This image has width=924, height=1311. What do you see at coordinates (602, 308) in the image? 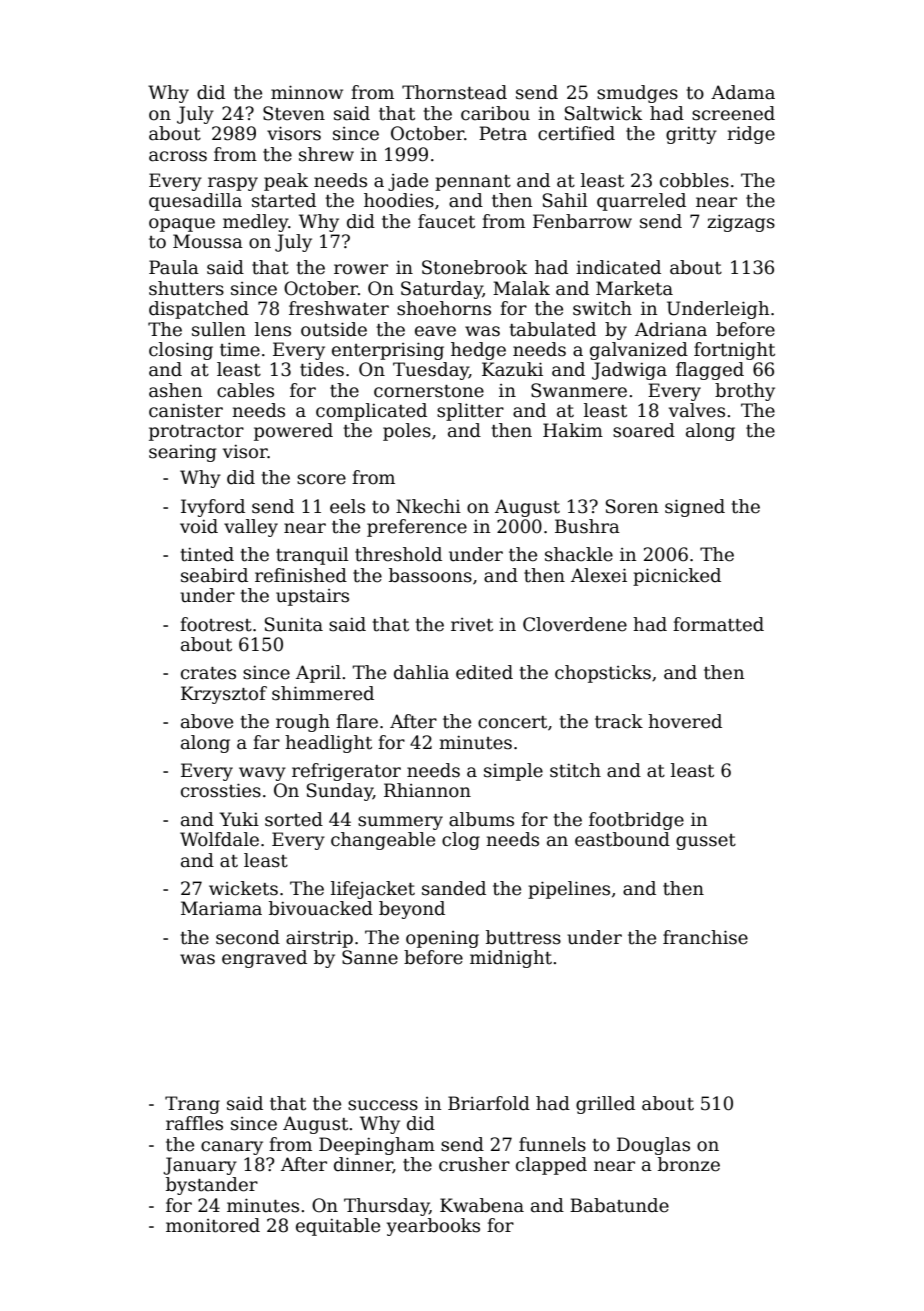
I see `switch` at bounding box center [602, 308].
